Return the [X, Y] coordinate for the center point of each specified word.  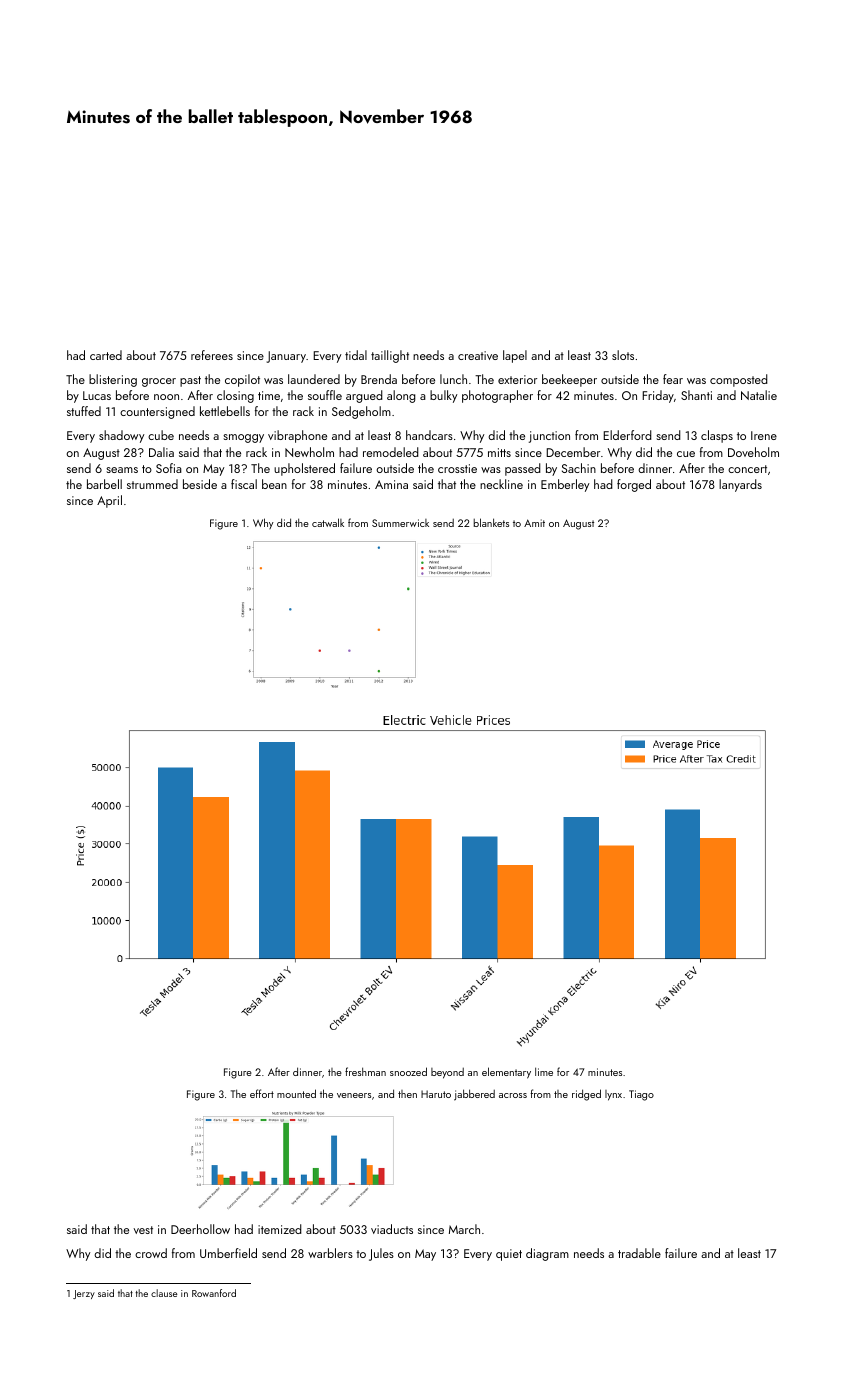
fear [673, 379]
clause [164, 1293]
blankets [491, 522]
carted [106, 355]
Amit [534, 523]
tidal [356, 355]
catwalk [328, 522]
